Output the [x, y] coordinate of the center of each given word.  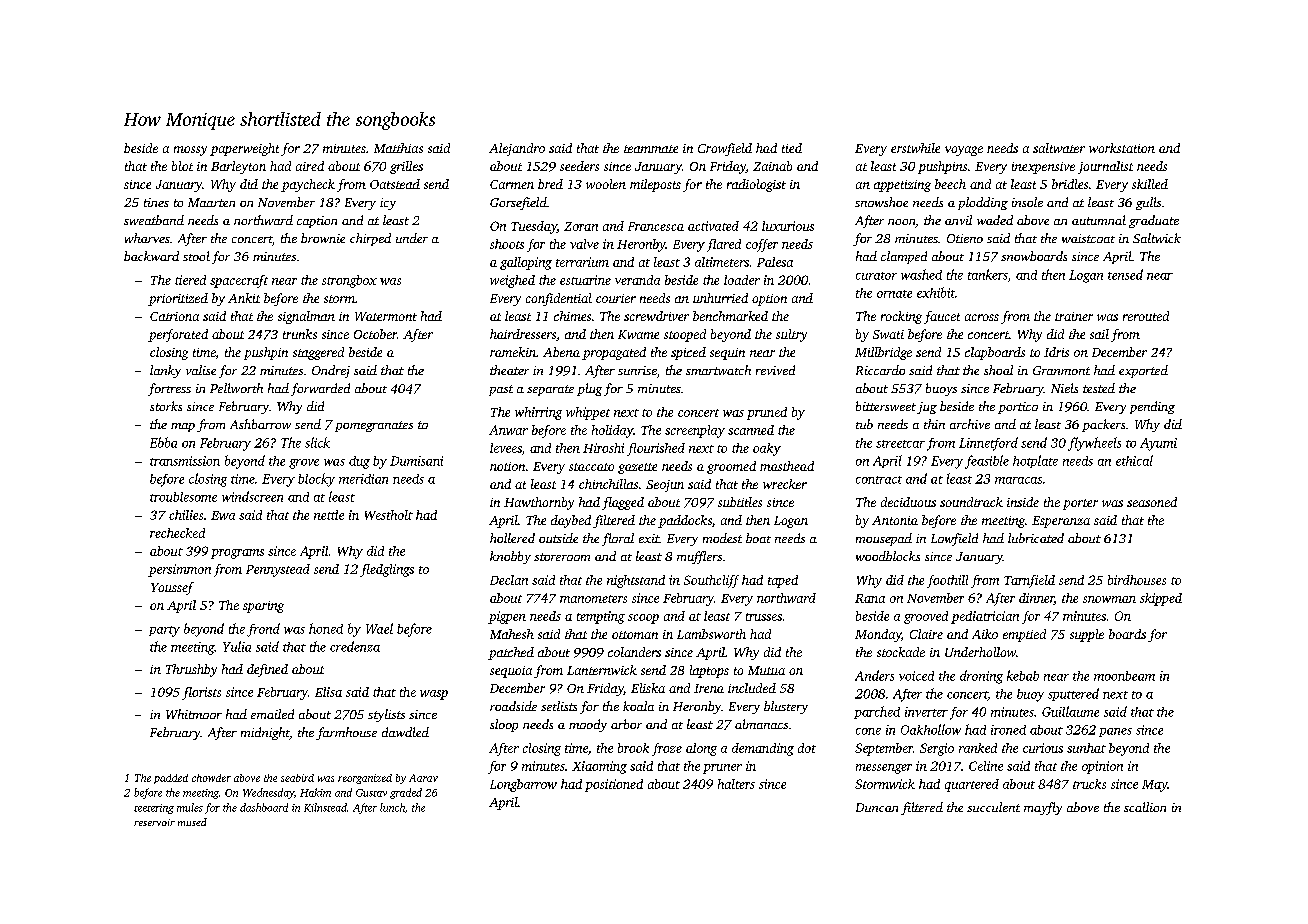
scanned [751, 430]
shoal [998, 370]
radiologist [756, 185]
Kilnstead [325, 807]
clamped [904, 257]
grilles [406, 167]
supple [1087, 635]
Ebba [163, 442]
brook [633, 748]
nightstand [636, 581]
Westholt [389, 515]
